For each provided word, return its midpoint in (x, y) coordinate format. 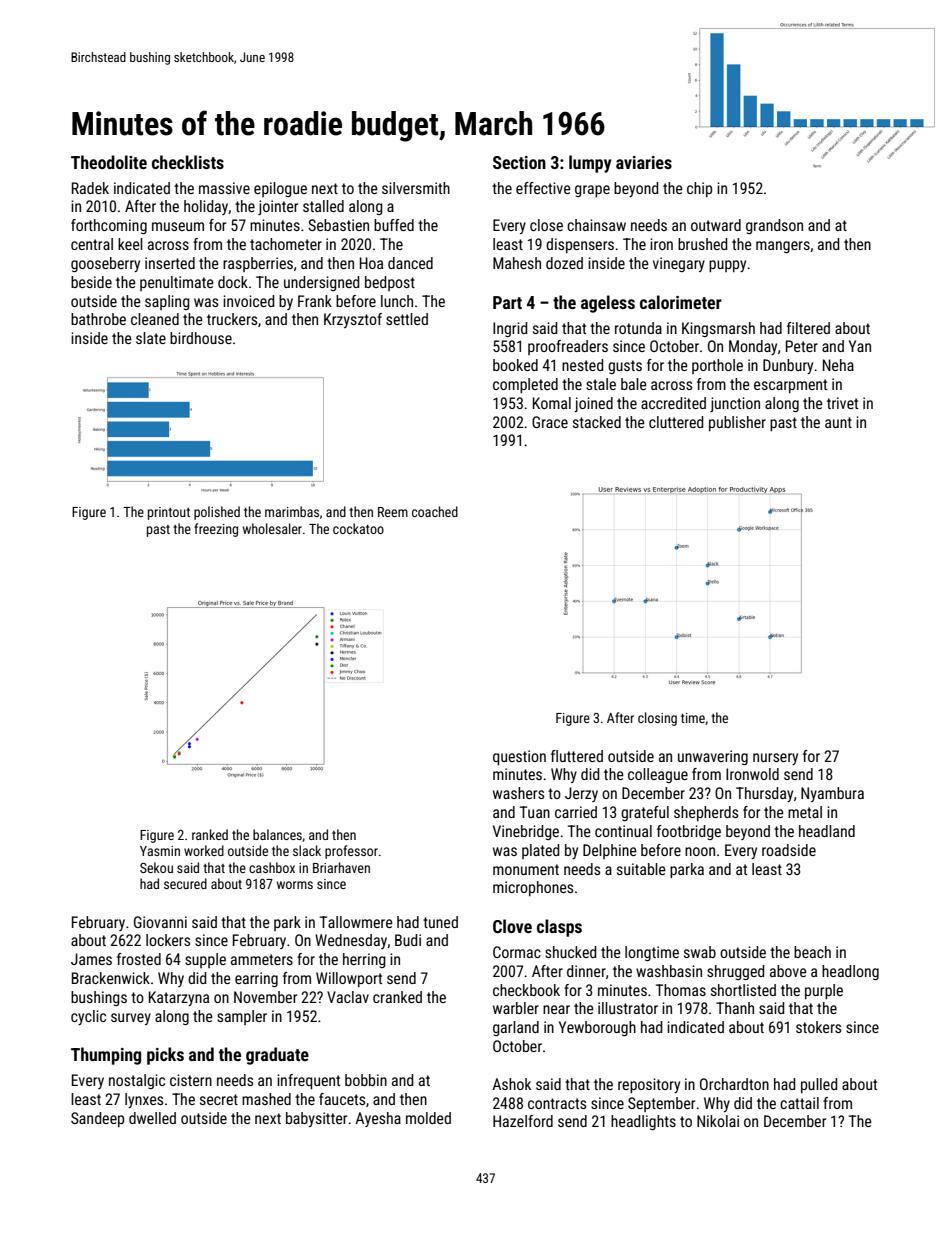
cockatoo (358, 528)
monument (526, 869)
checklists (188, 162)
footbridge (689, 832)
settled (407, 319)
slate (151, 338)
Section (519, 162)
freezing (216, 530)
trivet (842, 403)
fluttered (577, 756)
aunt (838, 422)
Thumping (106, 1056)
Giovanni (160, 922)
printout (169, 513)
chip (699, 189)
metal (805, 812)
